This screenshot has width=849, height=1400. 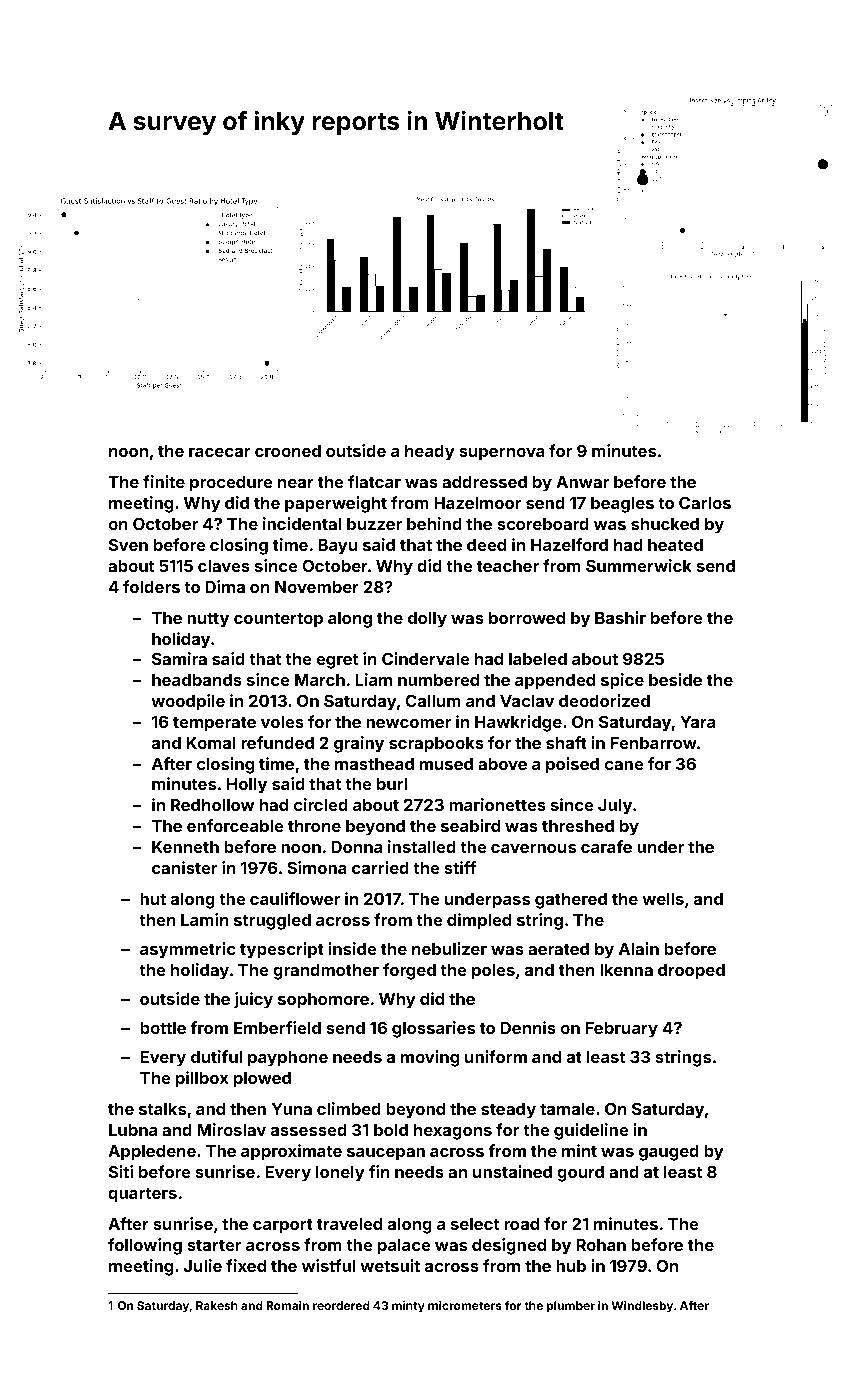 I want to click on flatcar, so click(x=374, y=481).
